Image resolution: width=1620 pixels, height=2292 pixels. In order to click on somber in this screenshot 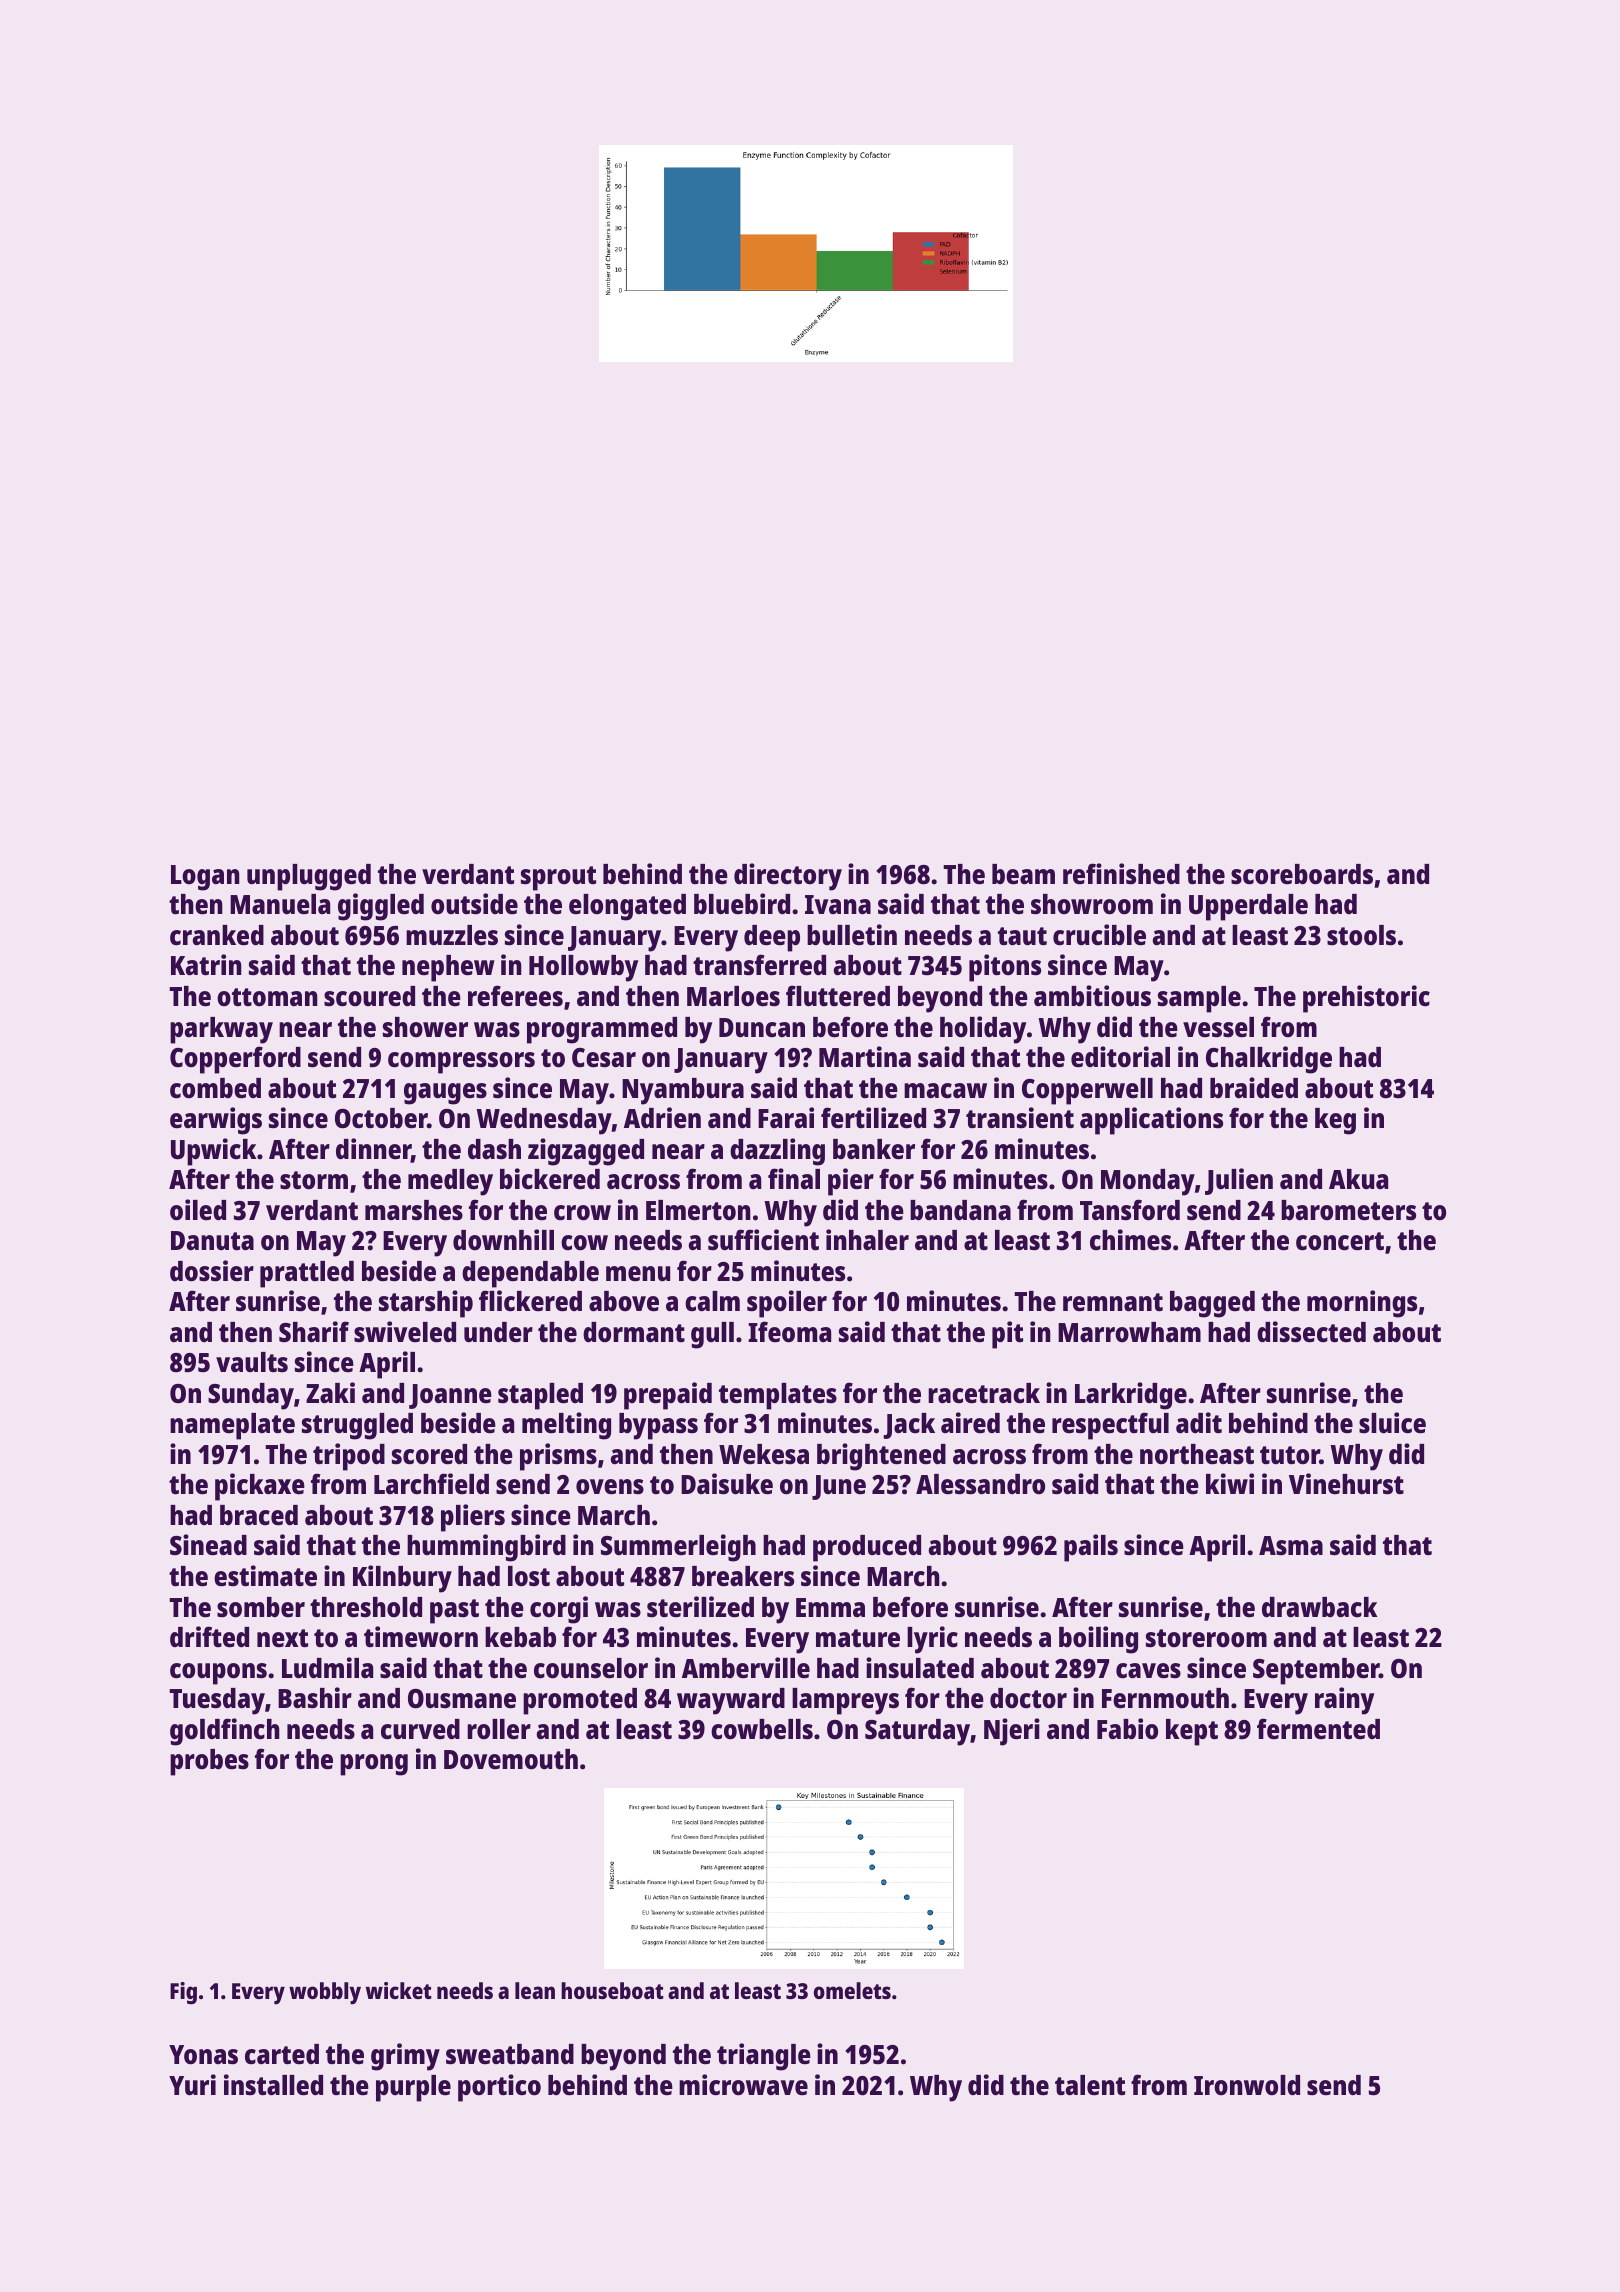, I will do `click(261, 1607)`.
